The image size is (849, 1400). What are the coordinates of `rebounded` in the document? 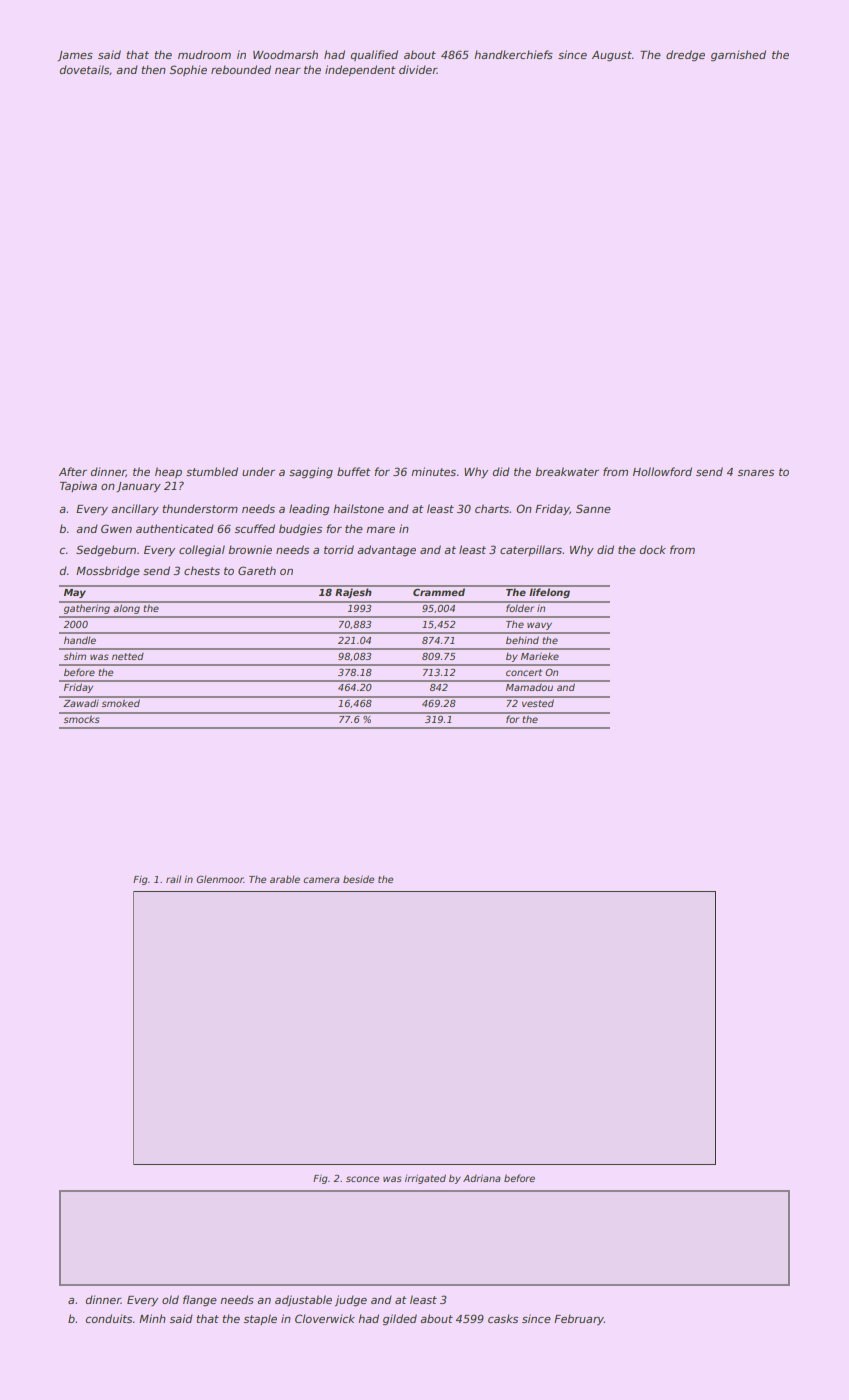 It's located at (241, 69).
